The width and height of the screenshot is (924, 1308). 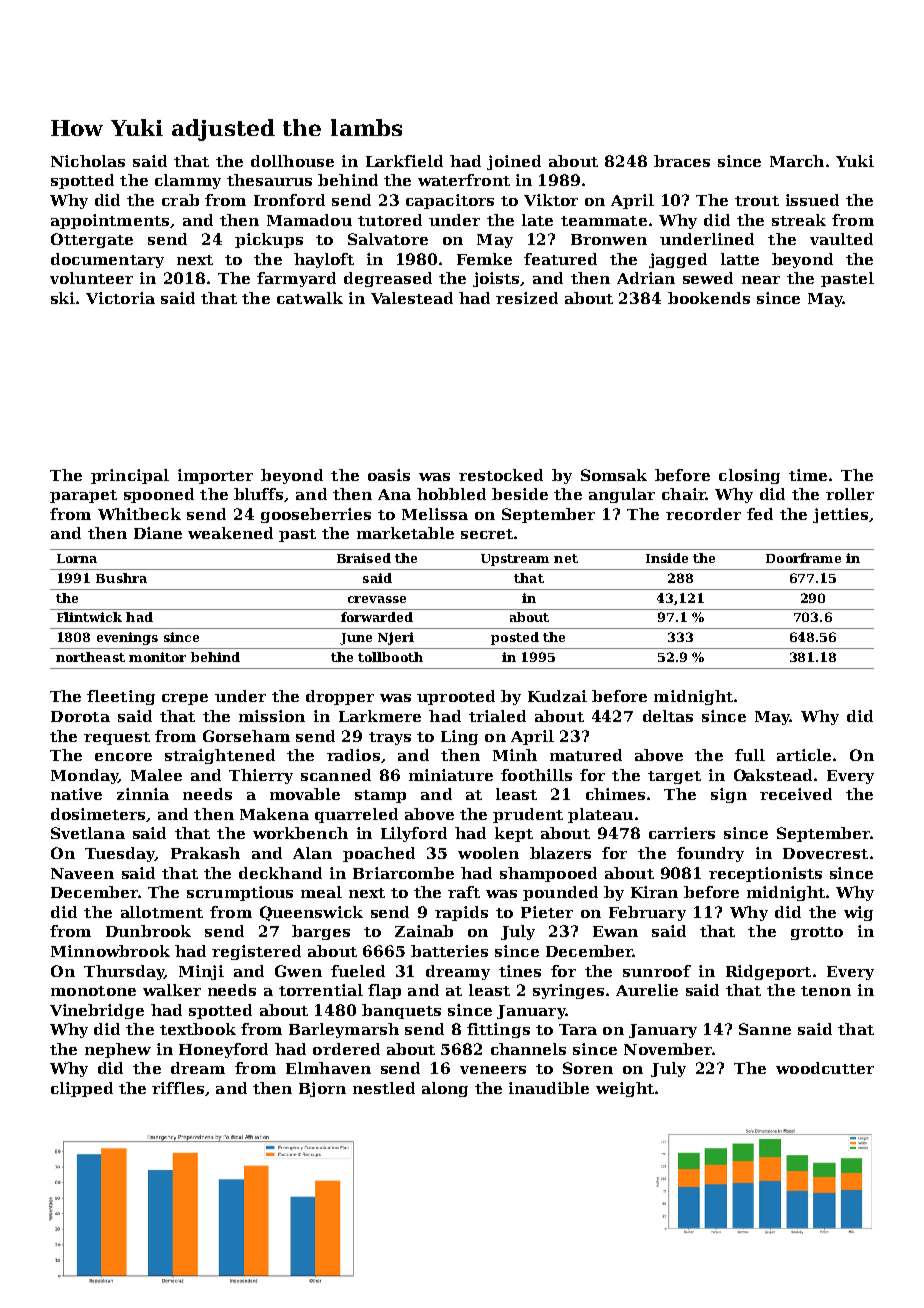 What do you see at coordinates (604, 221) in the screenshot?
I see `teammate` at bounding box center [604, 221].
